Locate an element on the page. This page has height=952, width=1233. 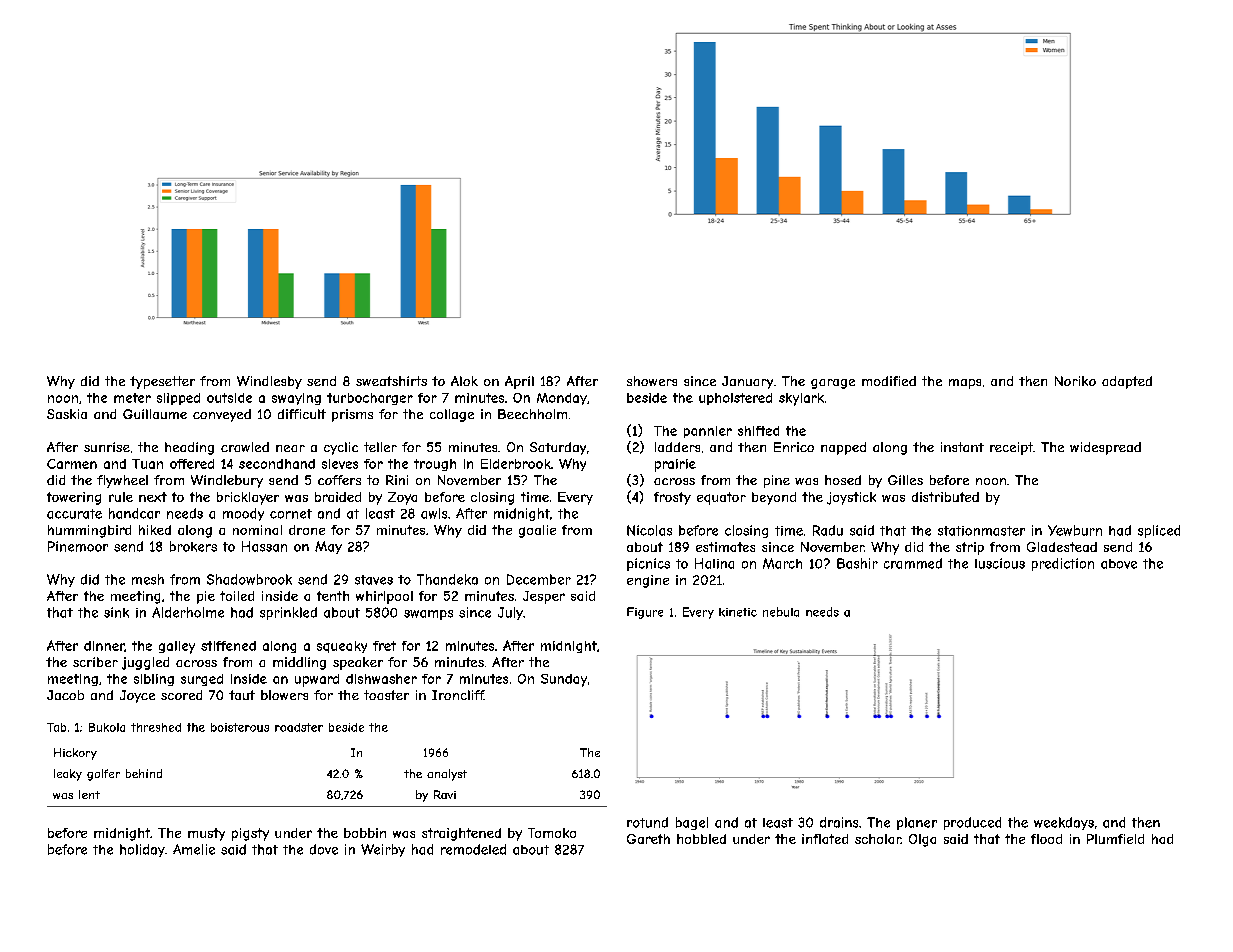
typesetter is located at coordinates (162, 382).
